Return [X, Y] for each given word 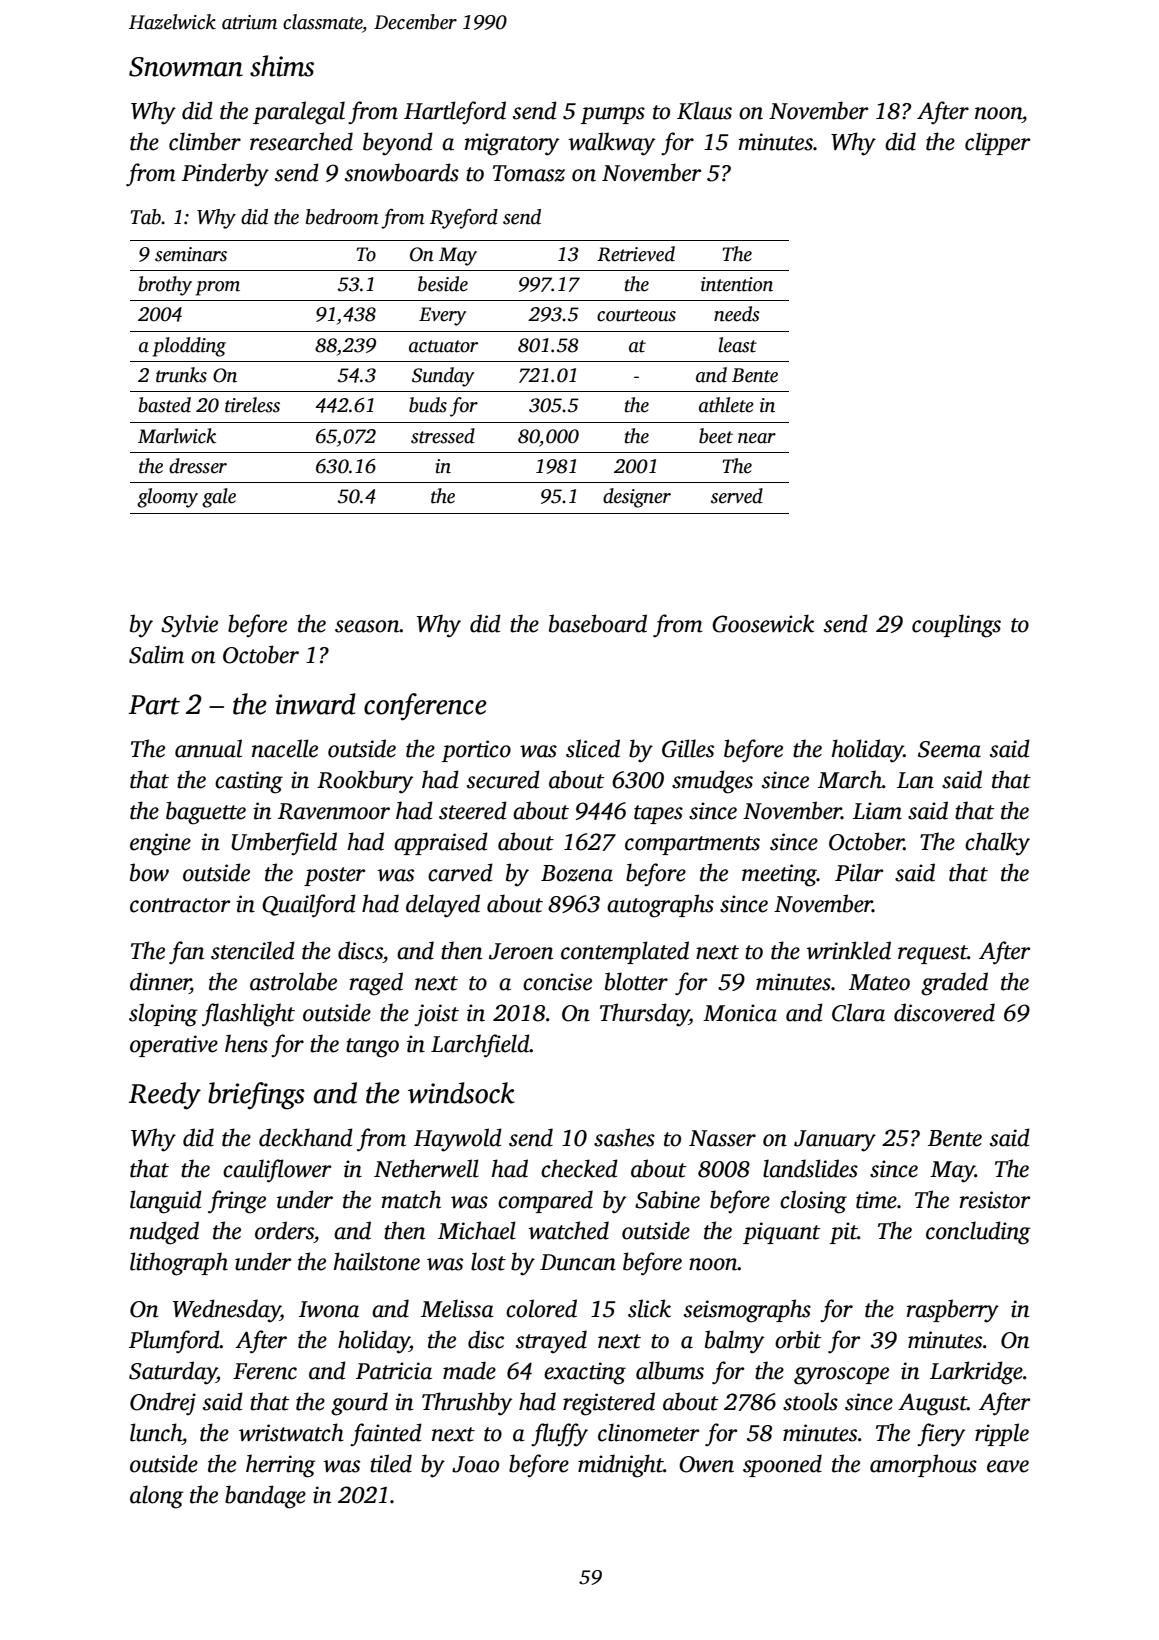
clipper [998, 143]
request [933, 954]
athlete [726, 405]
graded [954, 984]
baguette [206, 813]
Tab [146, 217]
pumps [612, 115]
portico [476, 751]
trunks [181, 375]
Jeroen [521, 951]
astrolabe [293, 981]
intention [737, 284]
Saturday [173, 1373]
